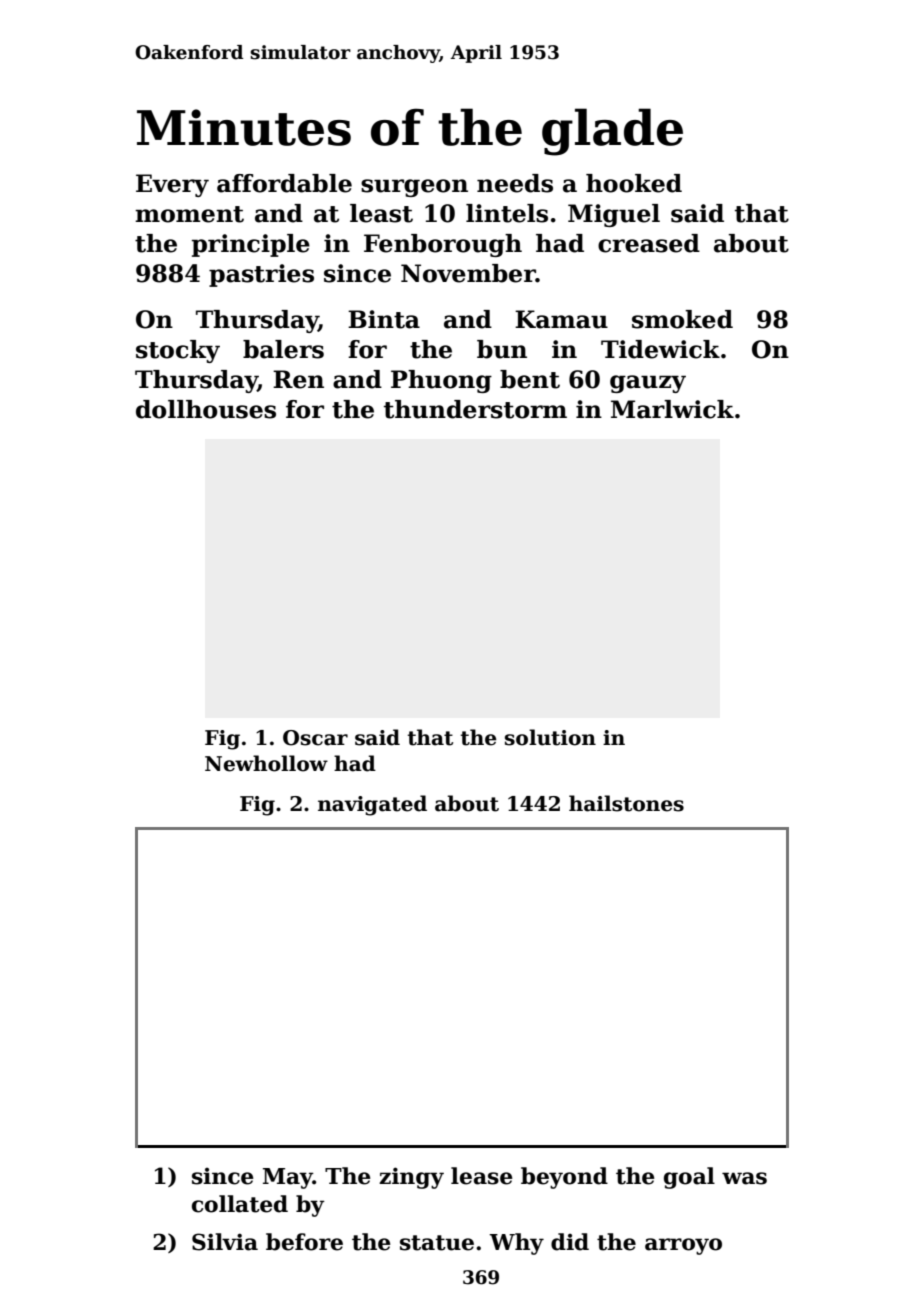 The height and width of the screenshot is (1311, 924). I want to click on was, so click(744, 1178).
